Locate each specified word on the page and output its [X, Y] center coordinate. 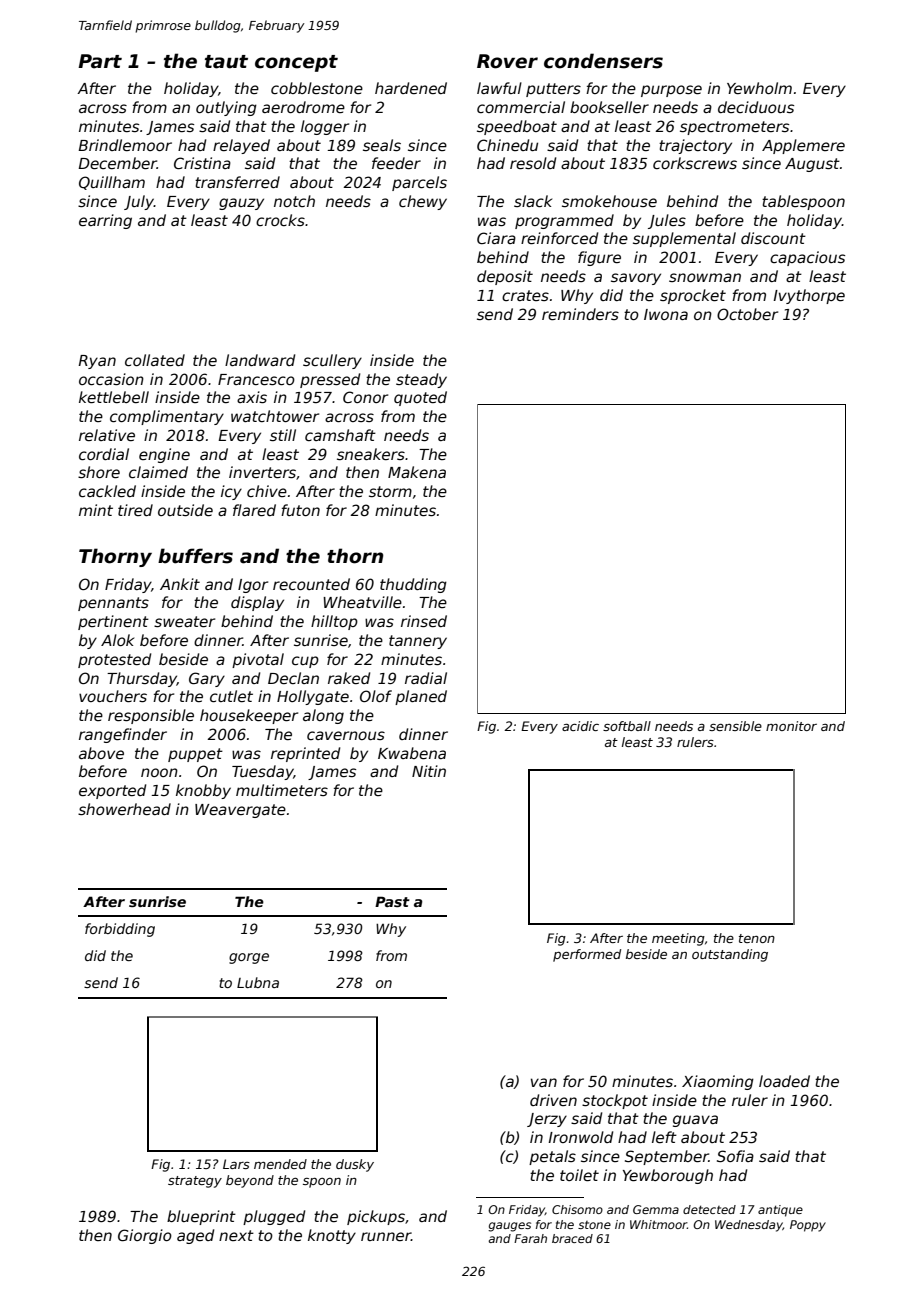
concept [296, 63]
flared [254, 510]
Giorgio [145, 1236]
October [747, 314]
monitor [791, 726]
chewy [423, 202]
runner [386, 1236]
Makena [417, 472]
